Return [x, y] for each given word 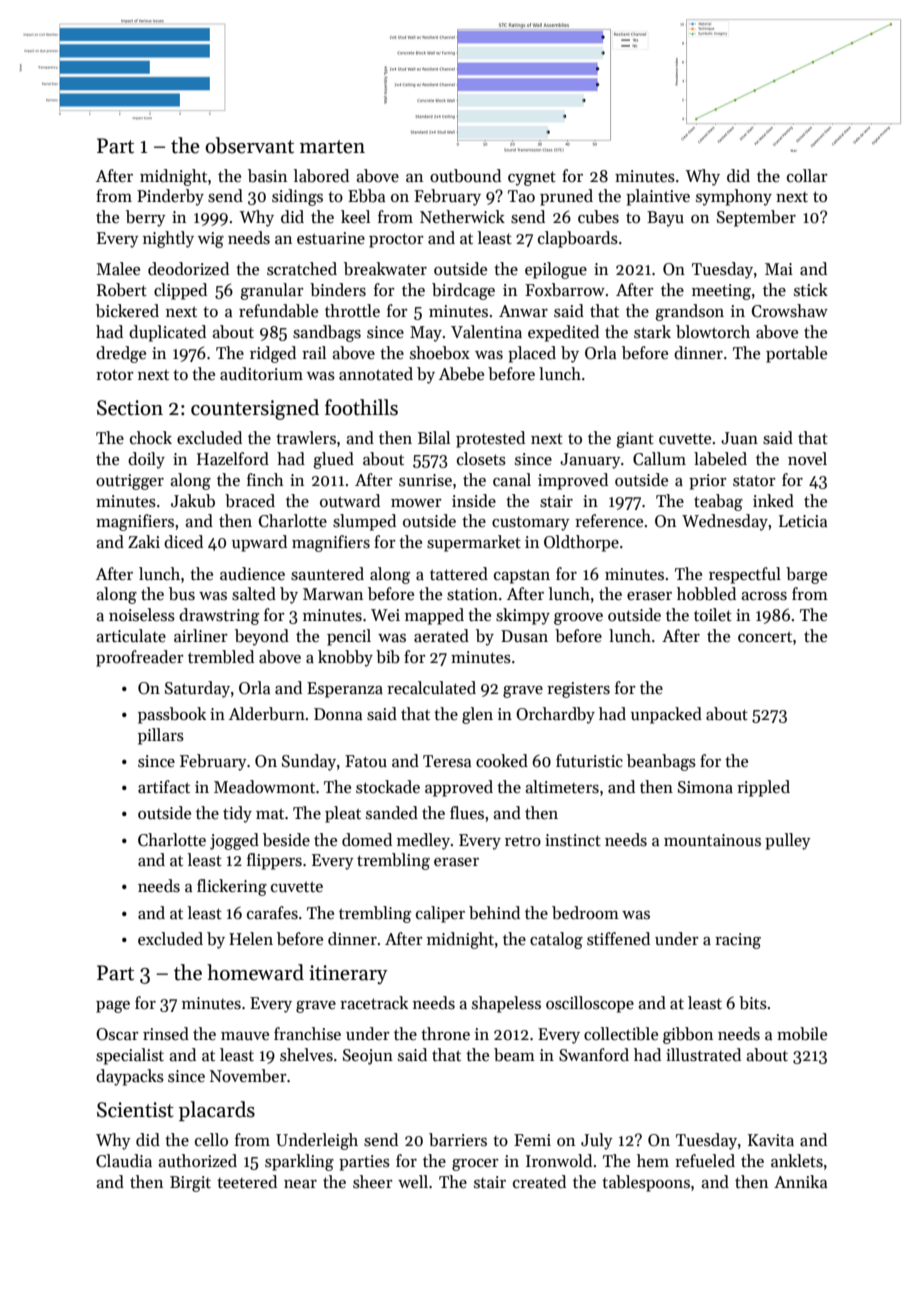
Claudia [124, 1161]
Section [130, 408]
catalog [556, 940]
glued [333, 460]
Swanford [594, 1055]
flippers [274, 861]
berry [146, 218]
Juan [739, 438]
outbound [465, 176]
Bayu [665, 219]
